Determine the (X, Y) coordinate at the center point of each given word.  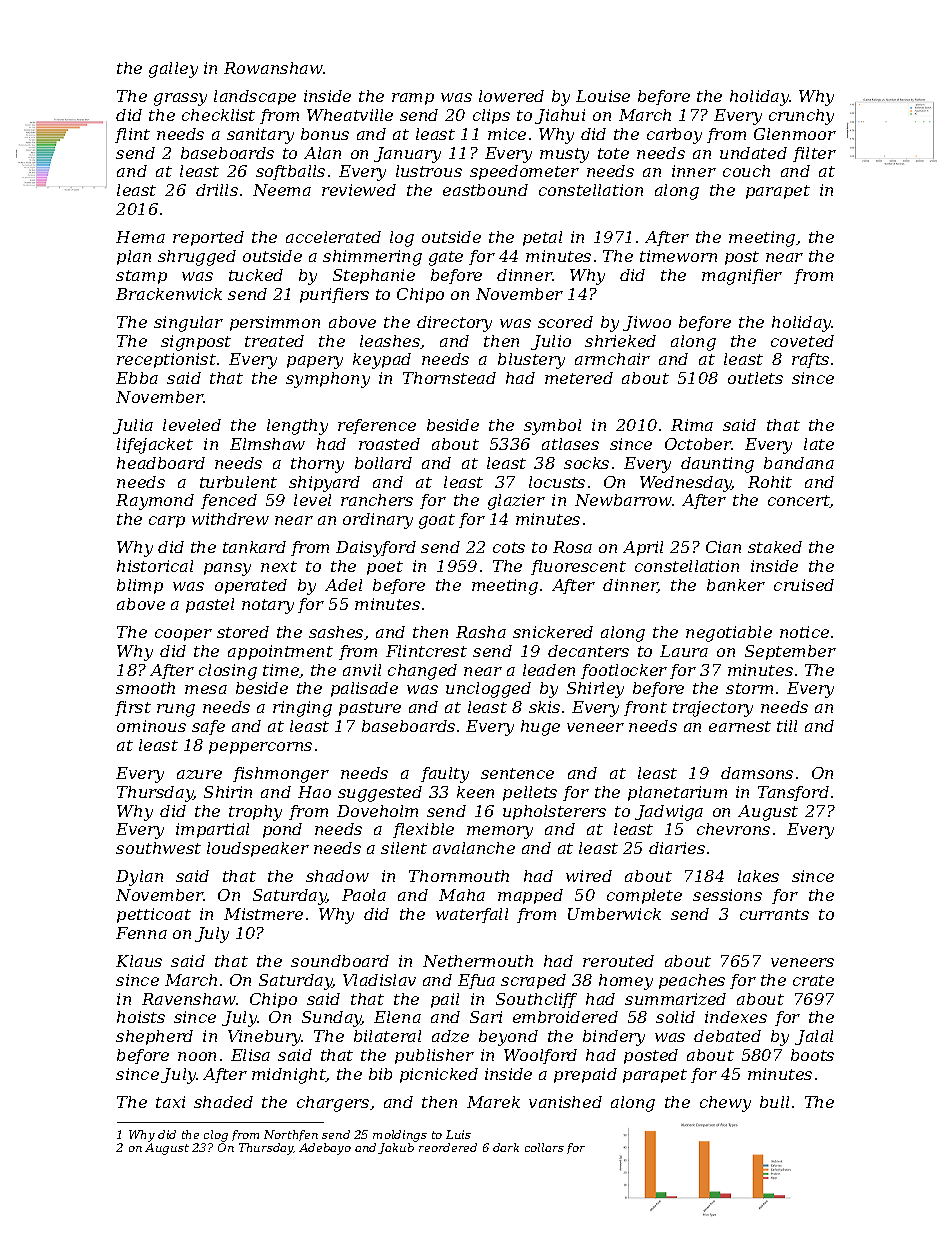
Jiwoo (647, 323)
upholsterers (554, 812)
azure (199, 774)
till (787, 726)
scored (565, 322)
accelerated (333, 237)
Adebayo (325, 1149)
